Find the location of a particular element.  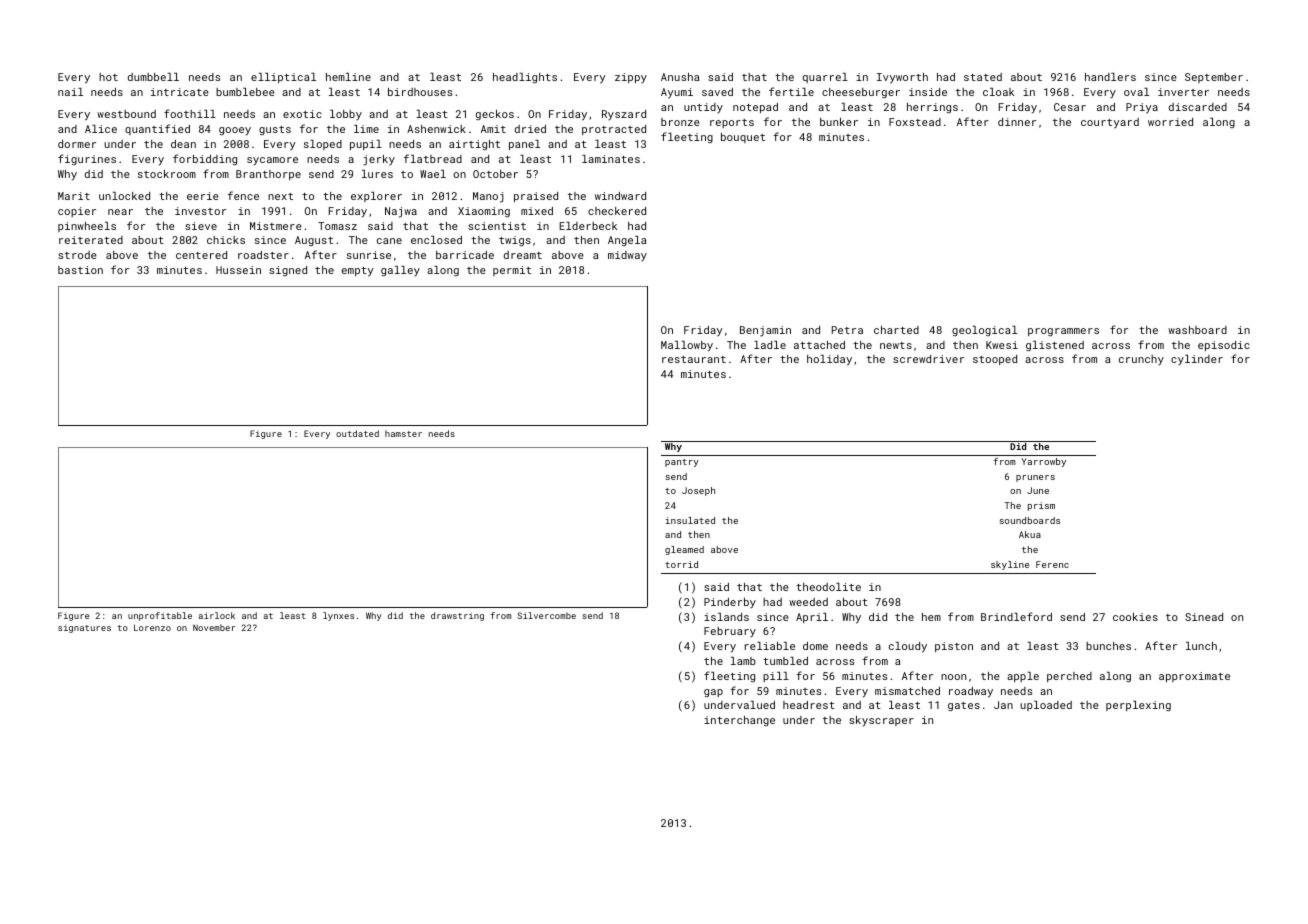

checkered is located at coordinates (617, 211).
